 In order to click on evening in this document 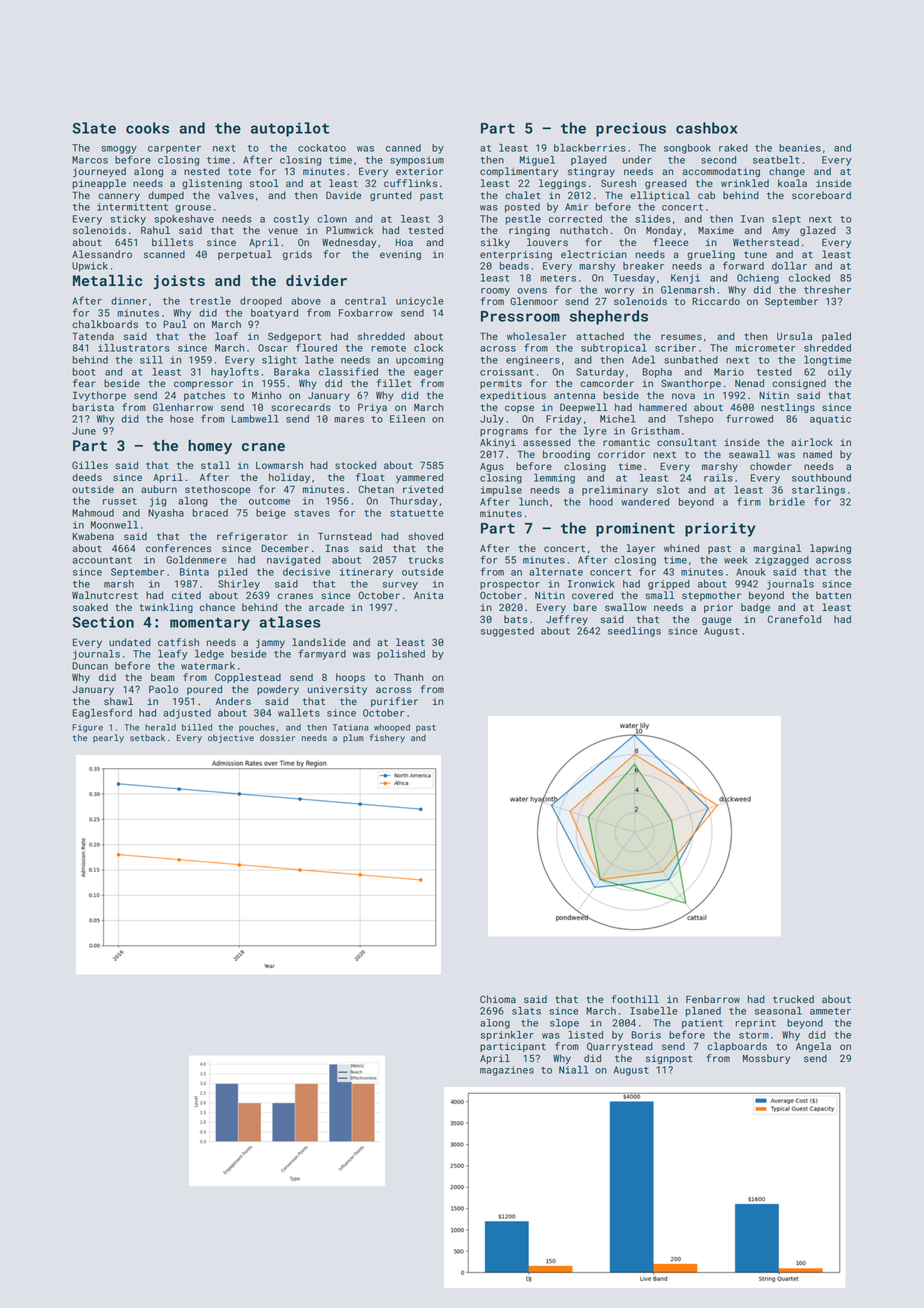, I will do `click(400, 255)`.
